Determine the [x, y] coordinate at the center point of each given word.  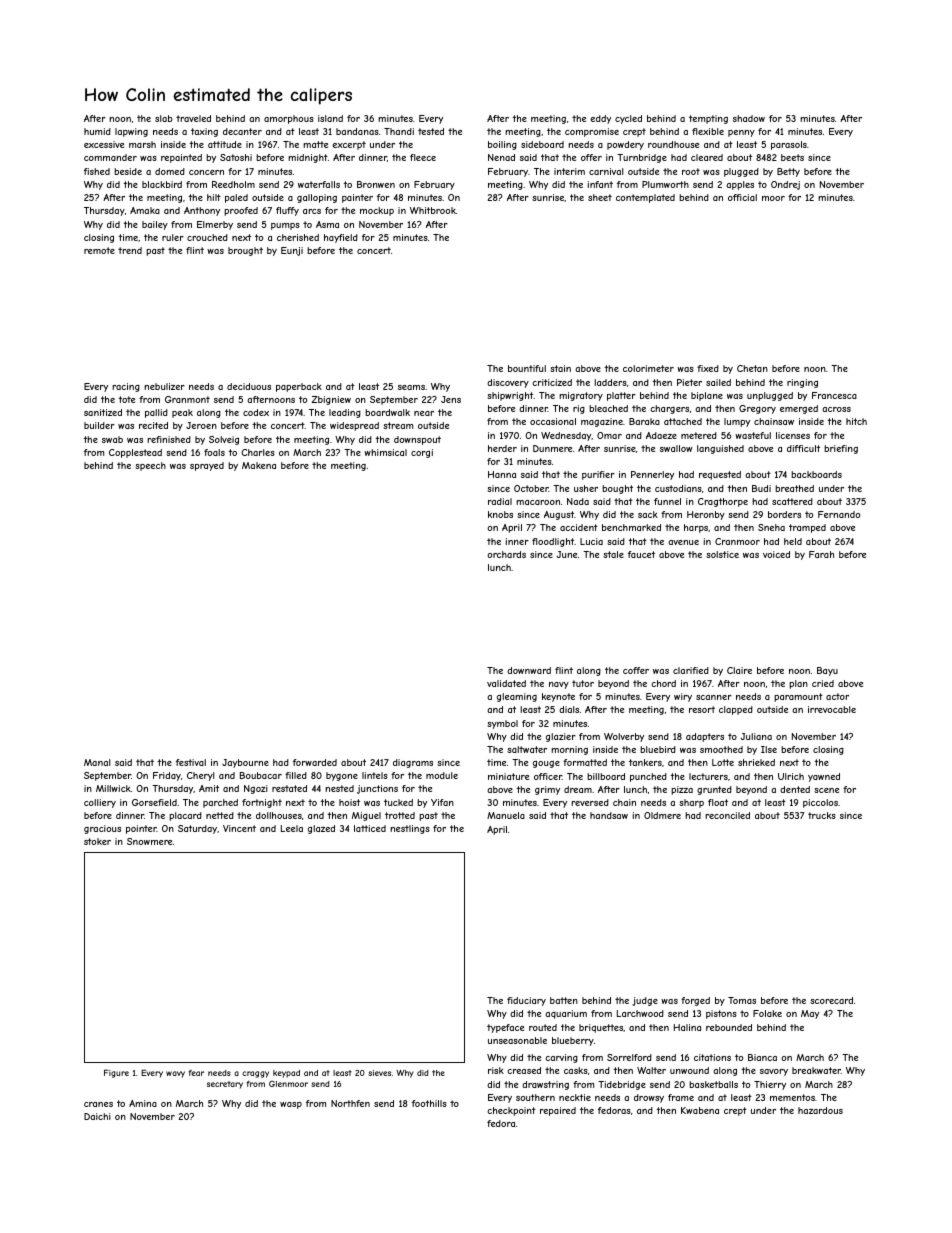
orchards [506, 554]
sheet [600, 197]
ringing [802, 383]
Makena [259, 465]
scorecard [831, 1000]
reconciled [727, 815]
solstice [722, 554]
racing [126, 387]
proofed [241, 211]
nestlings [410, 829]
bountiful [527, 368]
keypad [286, 1074]
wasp [291, 1105]
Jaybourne [245, 763]
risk [496, 1070]
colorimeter [648, 368]
